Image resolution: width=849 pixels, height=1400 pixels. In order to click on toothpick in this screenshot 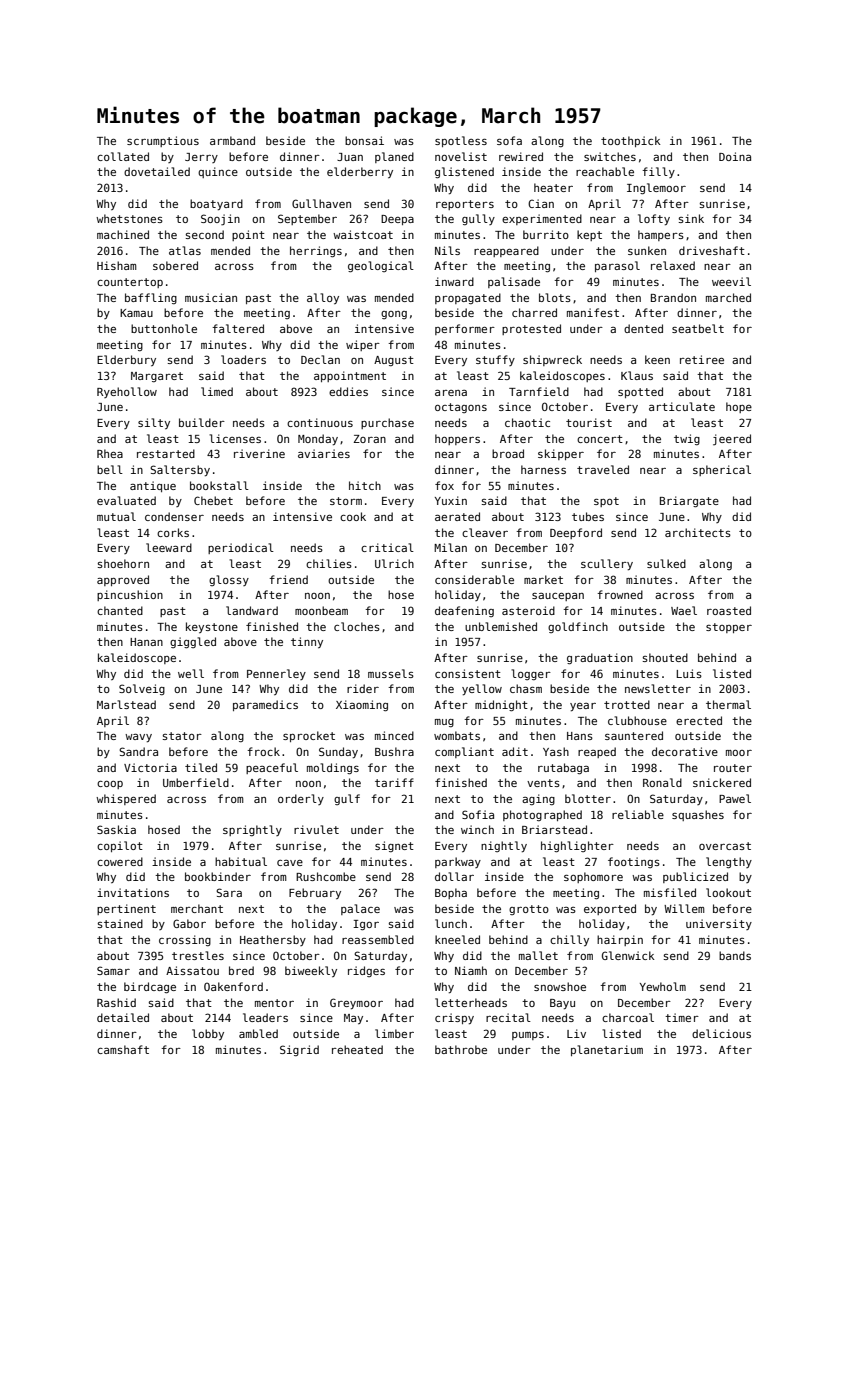, I will do `click(631, 141)`.
